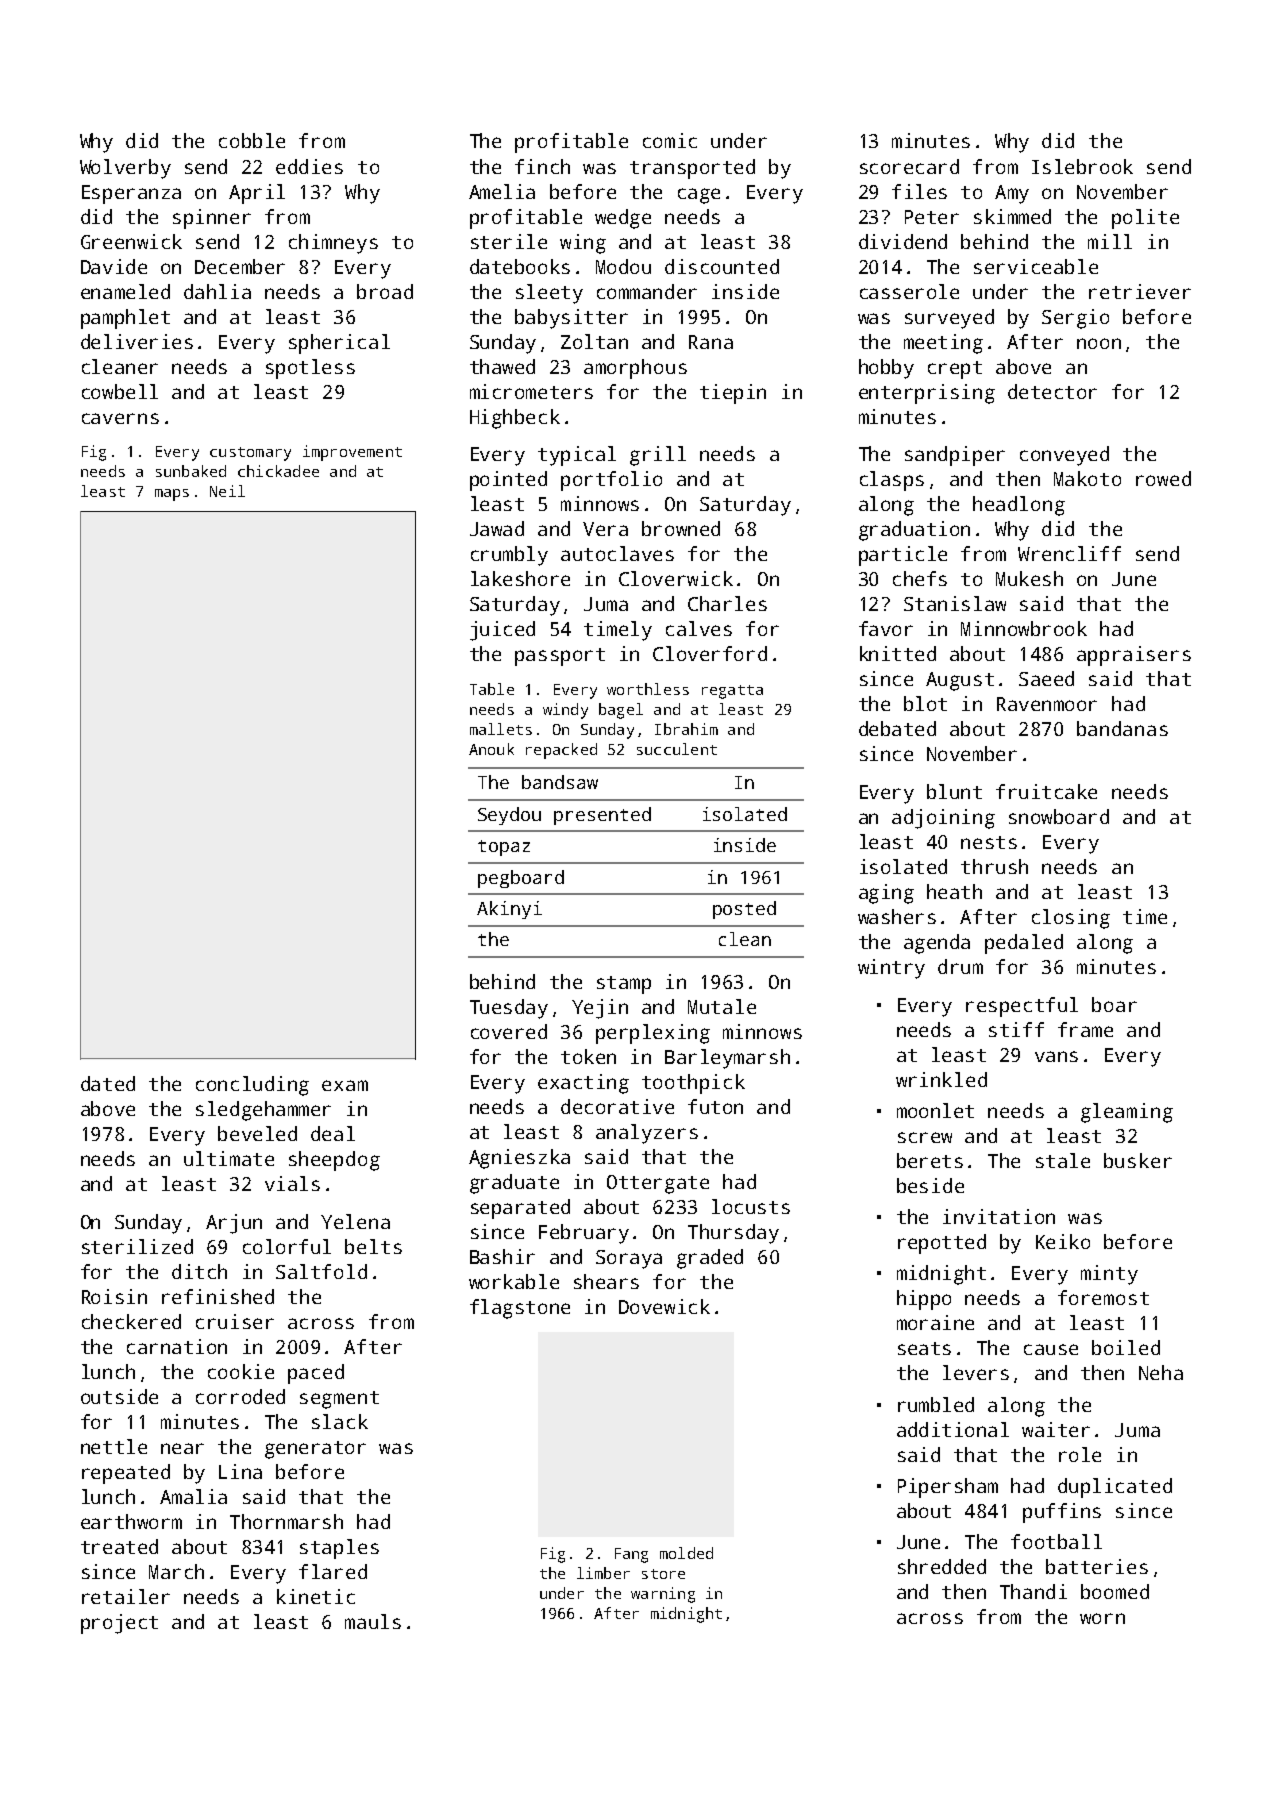  Describe the element at coordinates (1019, 506) in the screenshot. I see `headlong` at that location.
